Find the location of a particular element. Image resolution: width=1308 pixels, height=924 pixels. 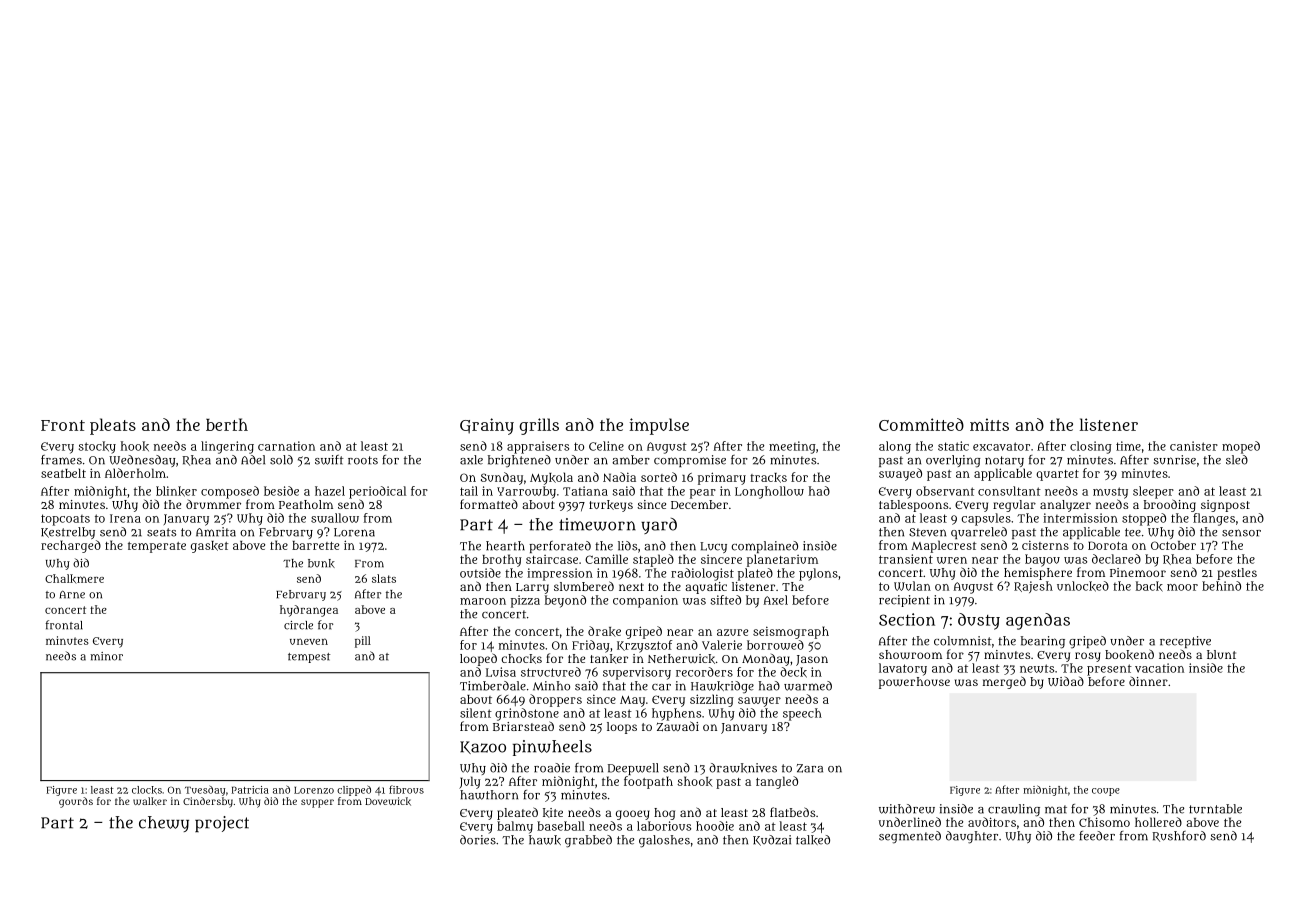

clocks is located at coordinates (147, 790).
